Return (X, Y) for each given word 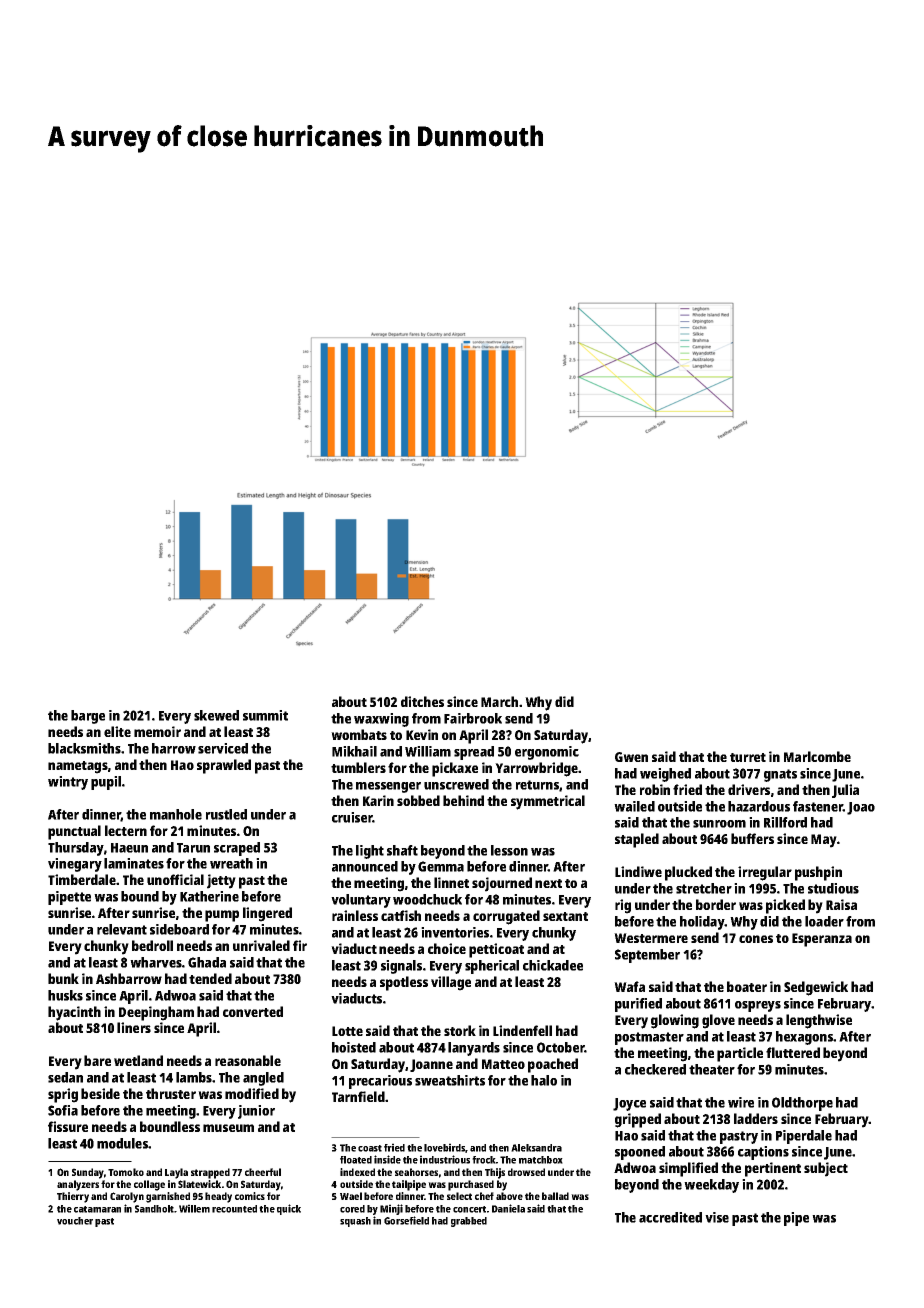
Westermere (651, 938)
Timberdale (82, 879)
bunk (63, 978)
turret (748, 757)
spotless (404, 983)
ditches (422, 701)
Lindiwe (638, 871)
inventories (455, 932)
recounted (234, 1209)
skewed (216, 715)
